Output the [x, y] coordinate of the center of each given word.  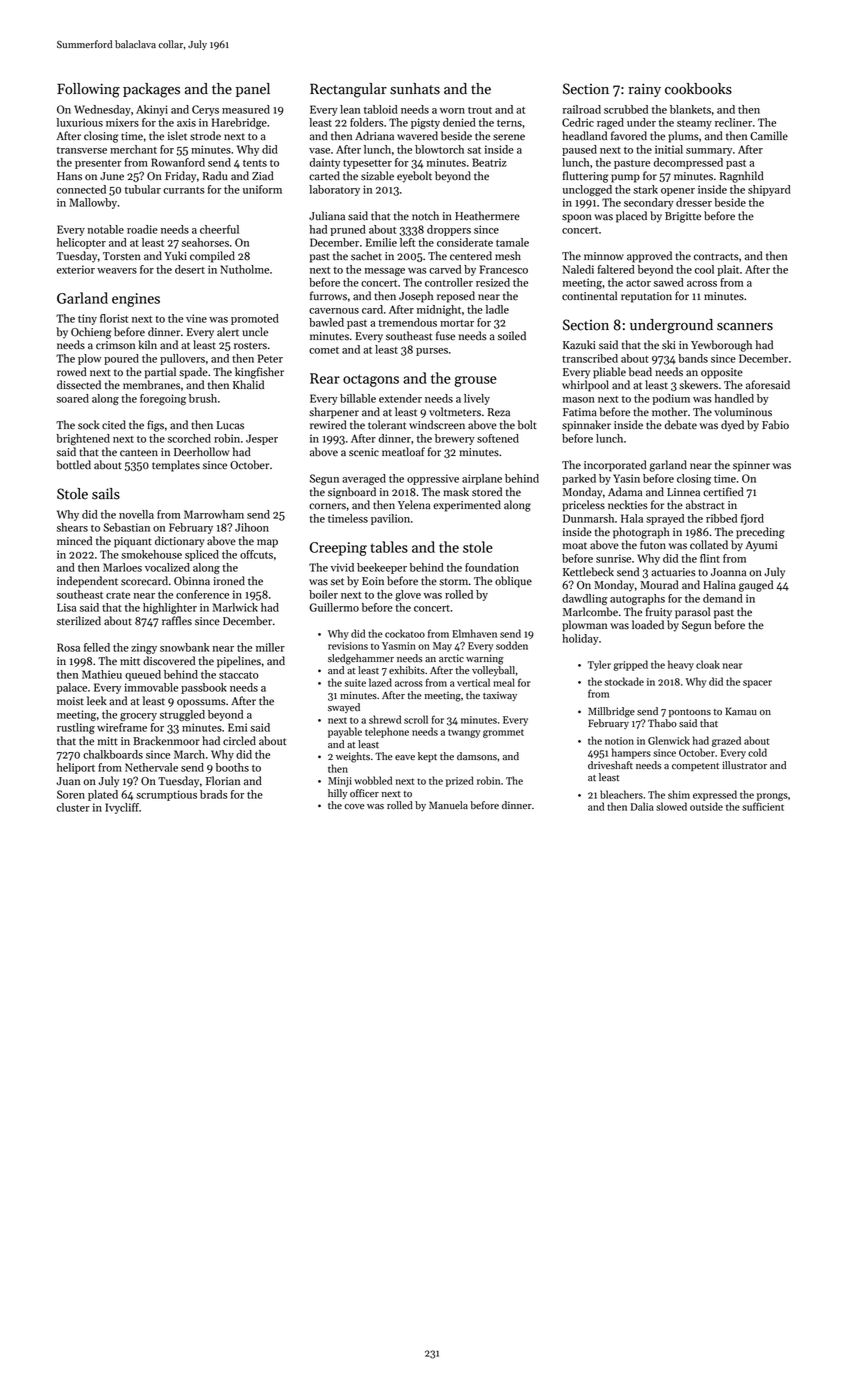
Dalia [642, 806]
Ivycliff [122, 808]
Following [88, 90]
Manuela [448, 805]
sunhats [415, 89]
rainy [644, 90]
